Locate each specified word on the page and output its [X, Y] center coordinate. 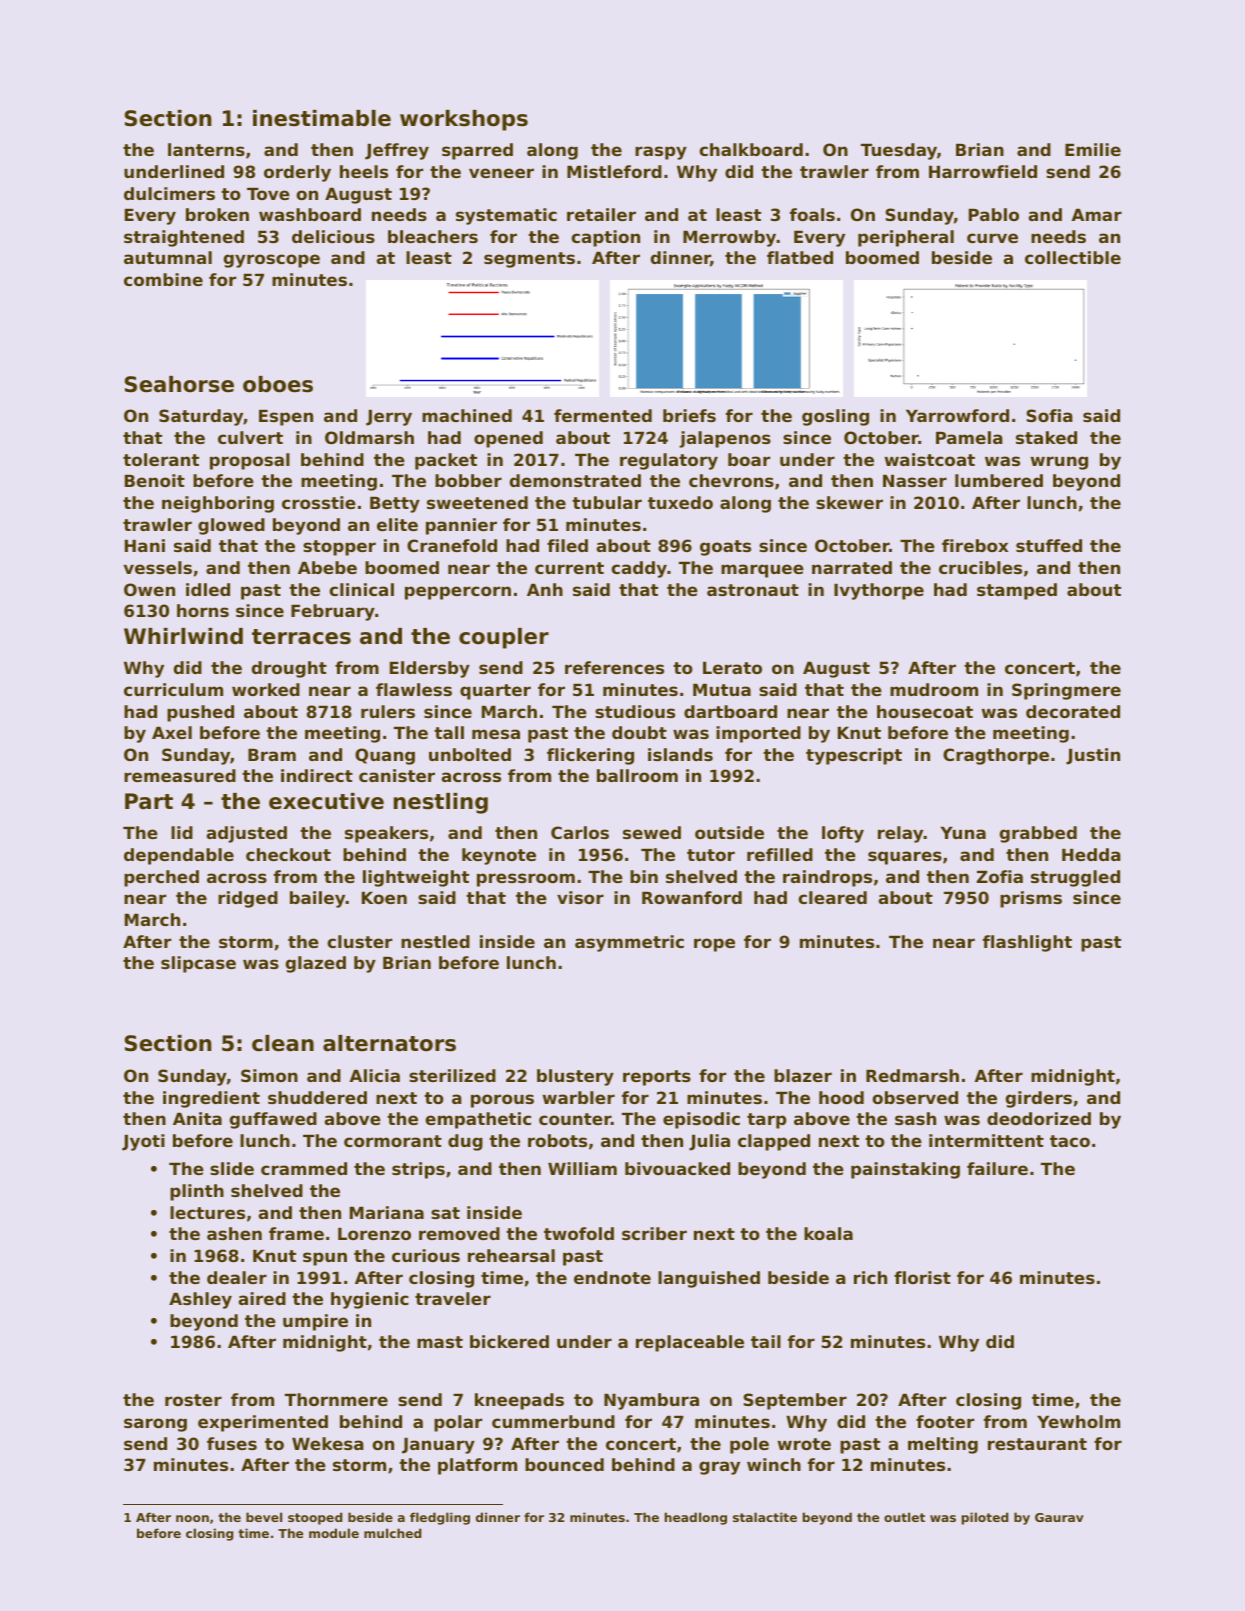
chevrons [731, 480]
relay [901, 834]
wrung [1059, 463]
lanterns [206, 149]
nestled [435, 941]
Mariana [387, 1212]
